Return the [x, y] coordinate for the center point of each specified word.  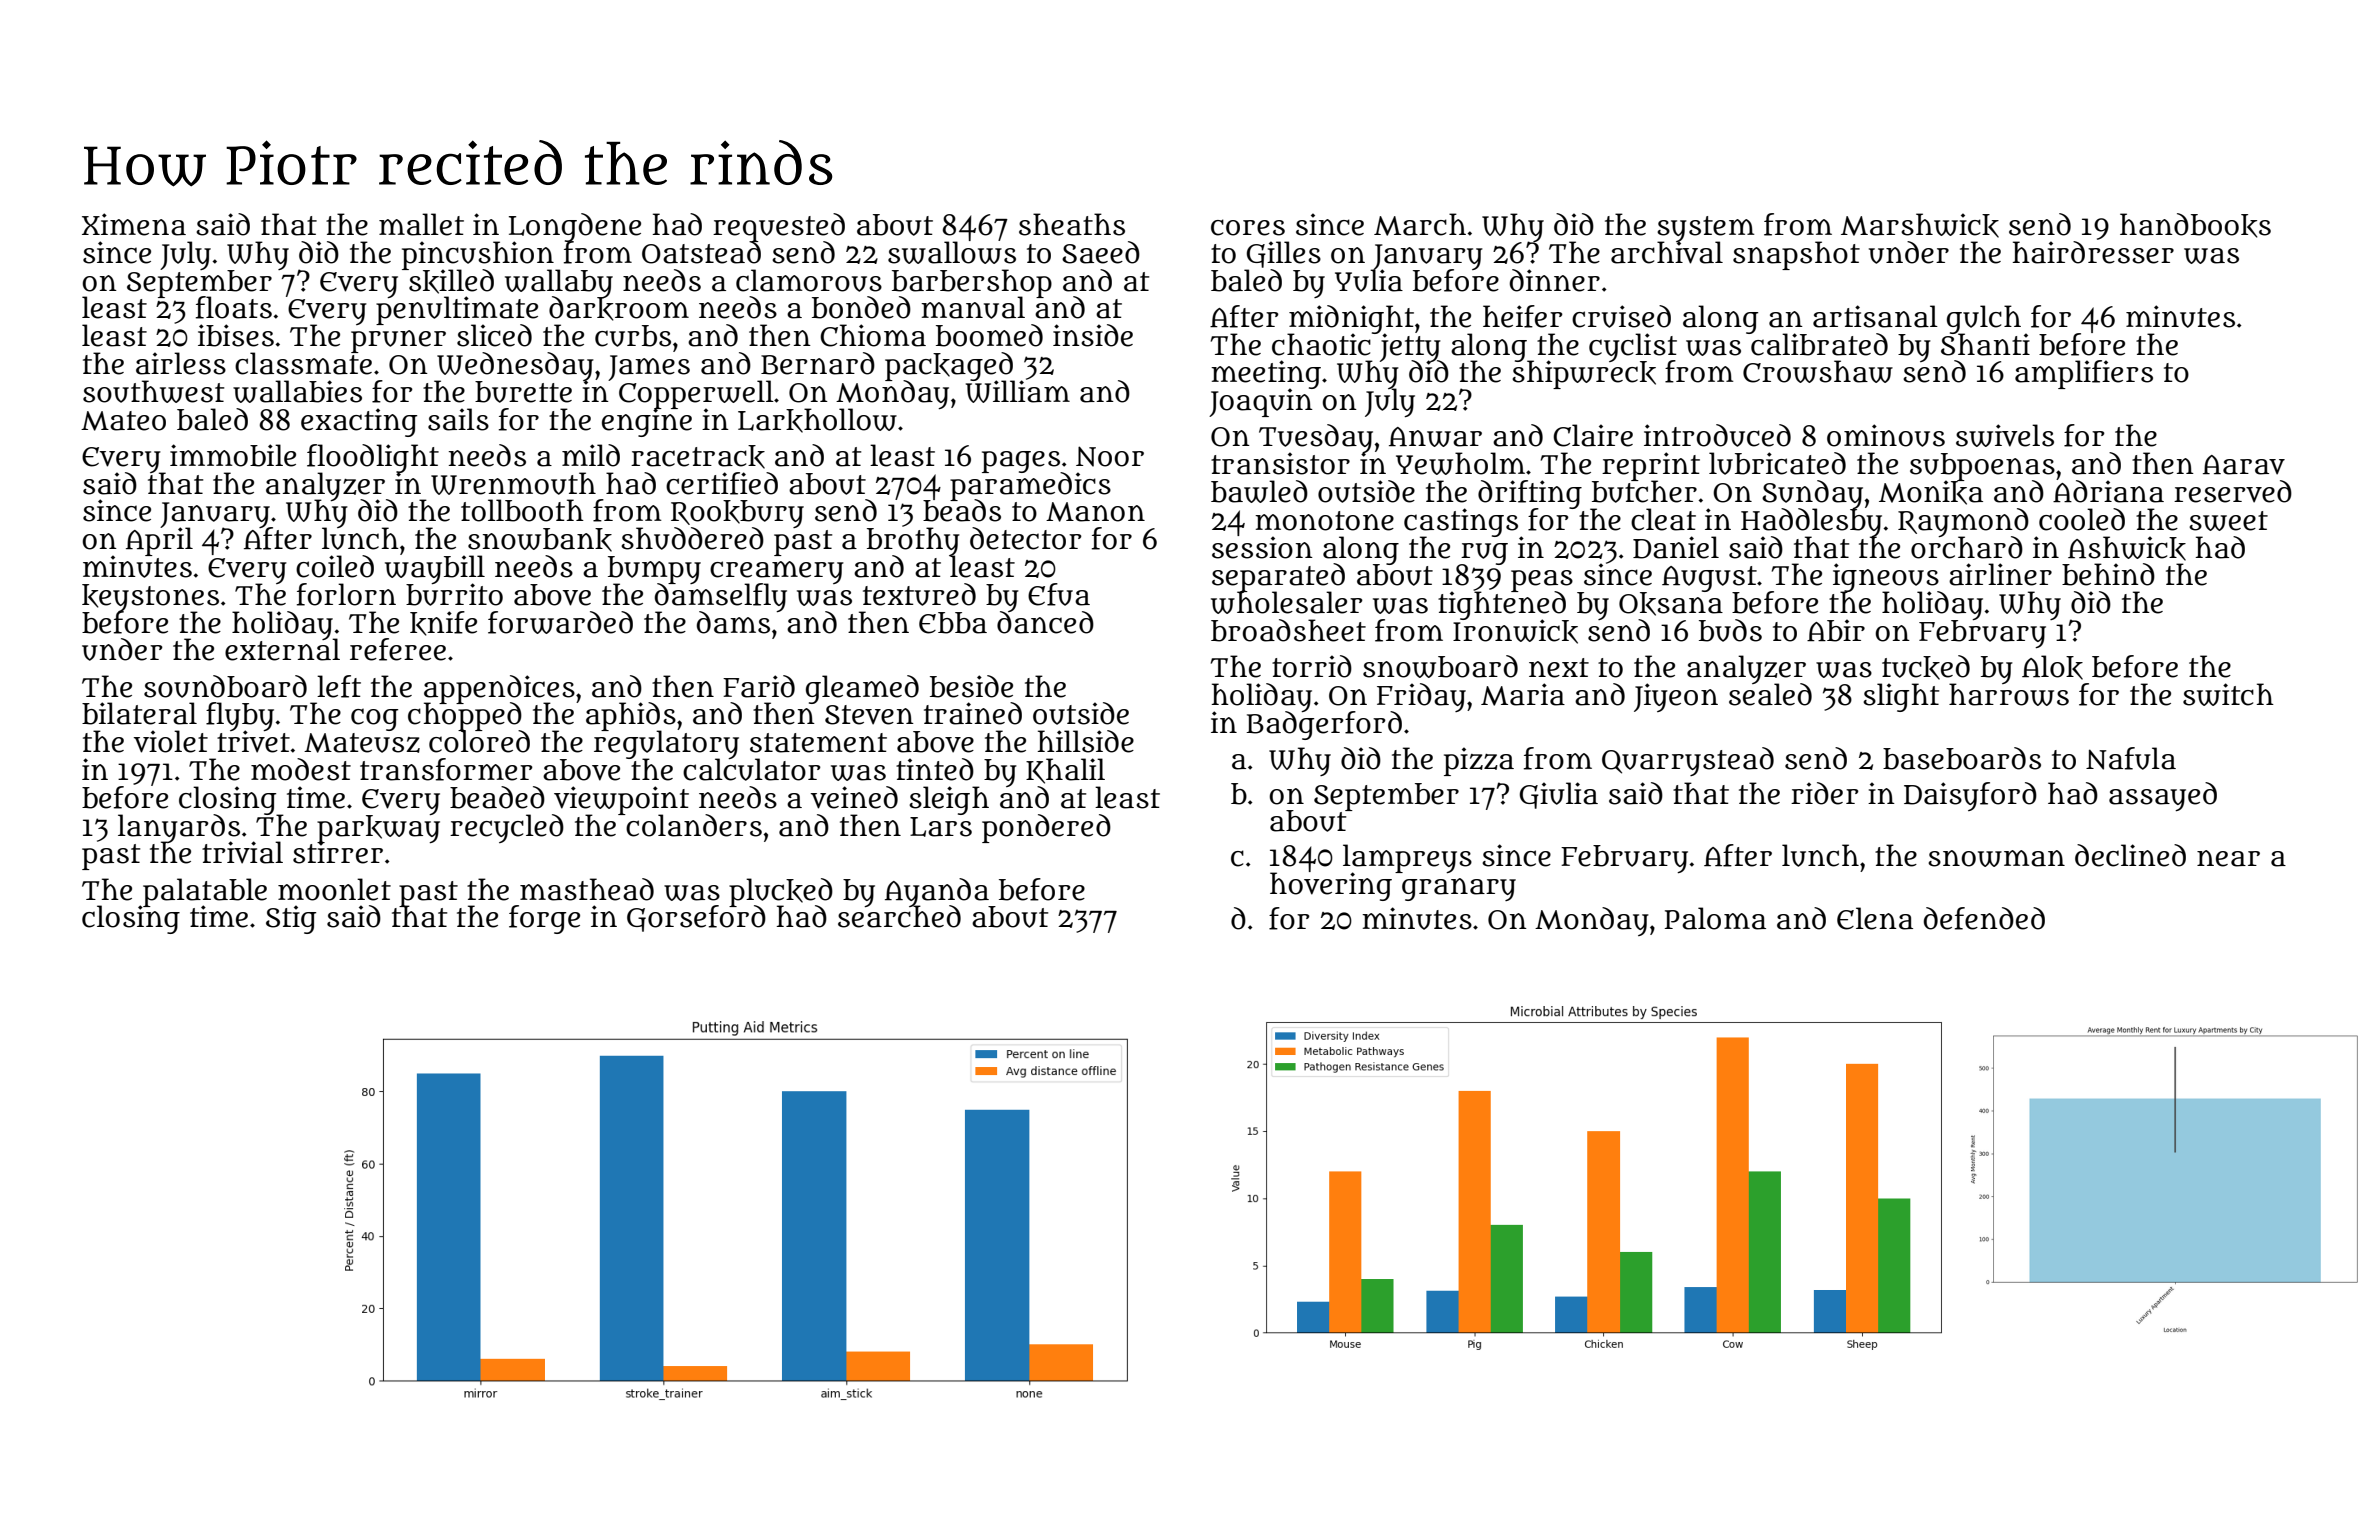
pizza [1479, 761]
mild [591, 455]
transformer [446, 769]
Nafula [2131, 758]
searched [899, 917]
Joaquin [1261, 403]
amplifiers [2084, 374]
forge [544, 919]
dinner [1555, 280]
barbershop [972, 283]
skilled [450, 281]
